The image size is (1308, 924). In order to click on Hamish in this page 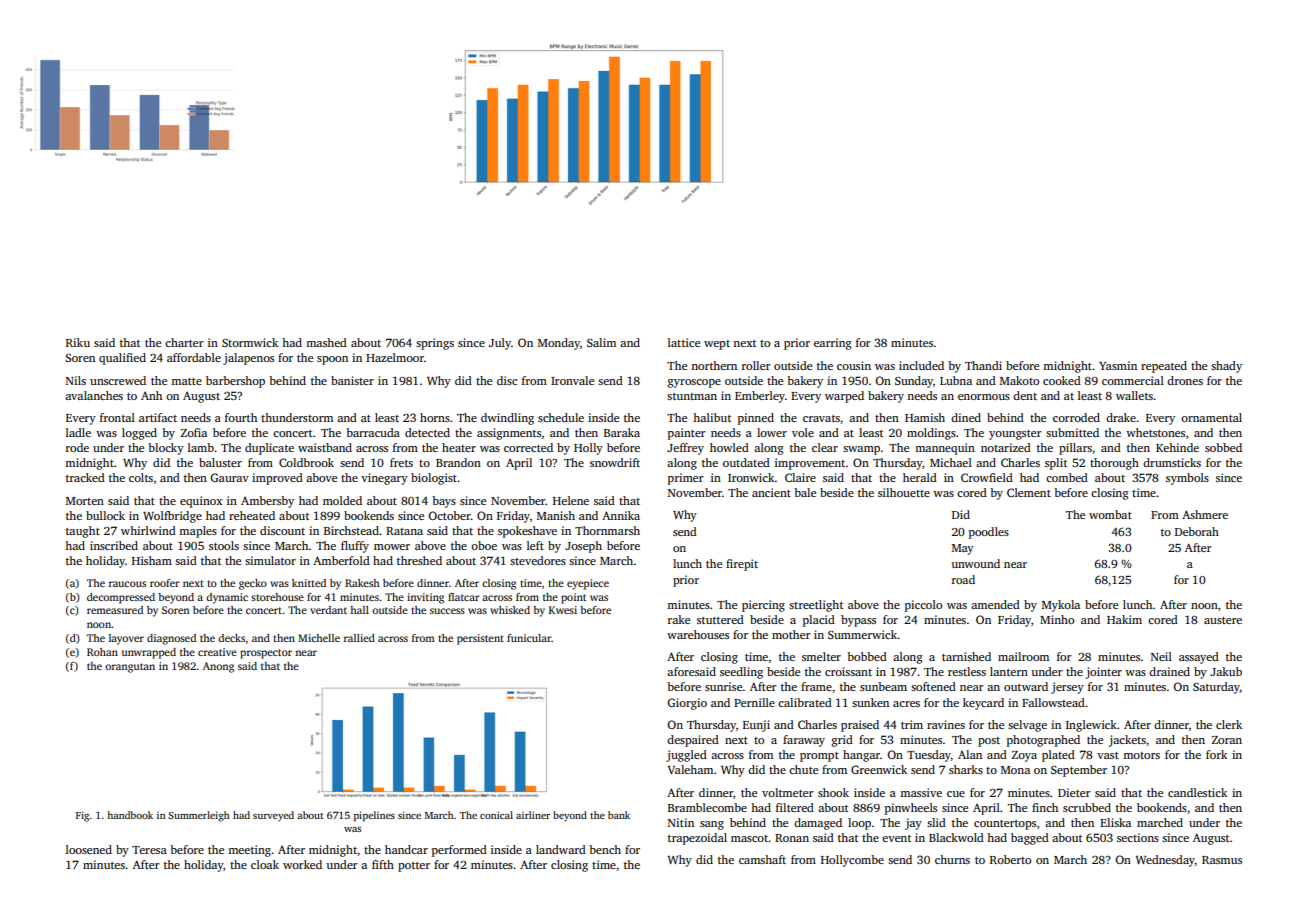, I will do `click(925, 417)`.
